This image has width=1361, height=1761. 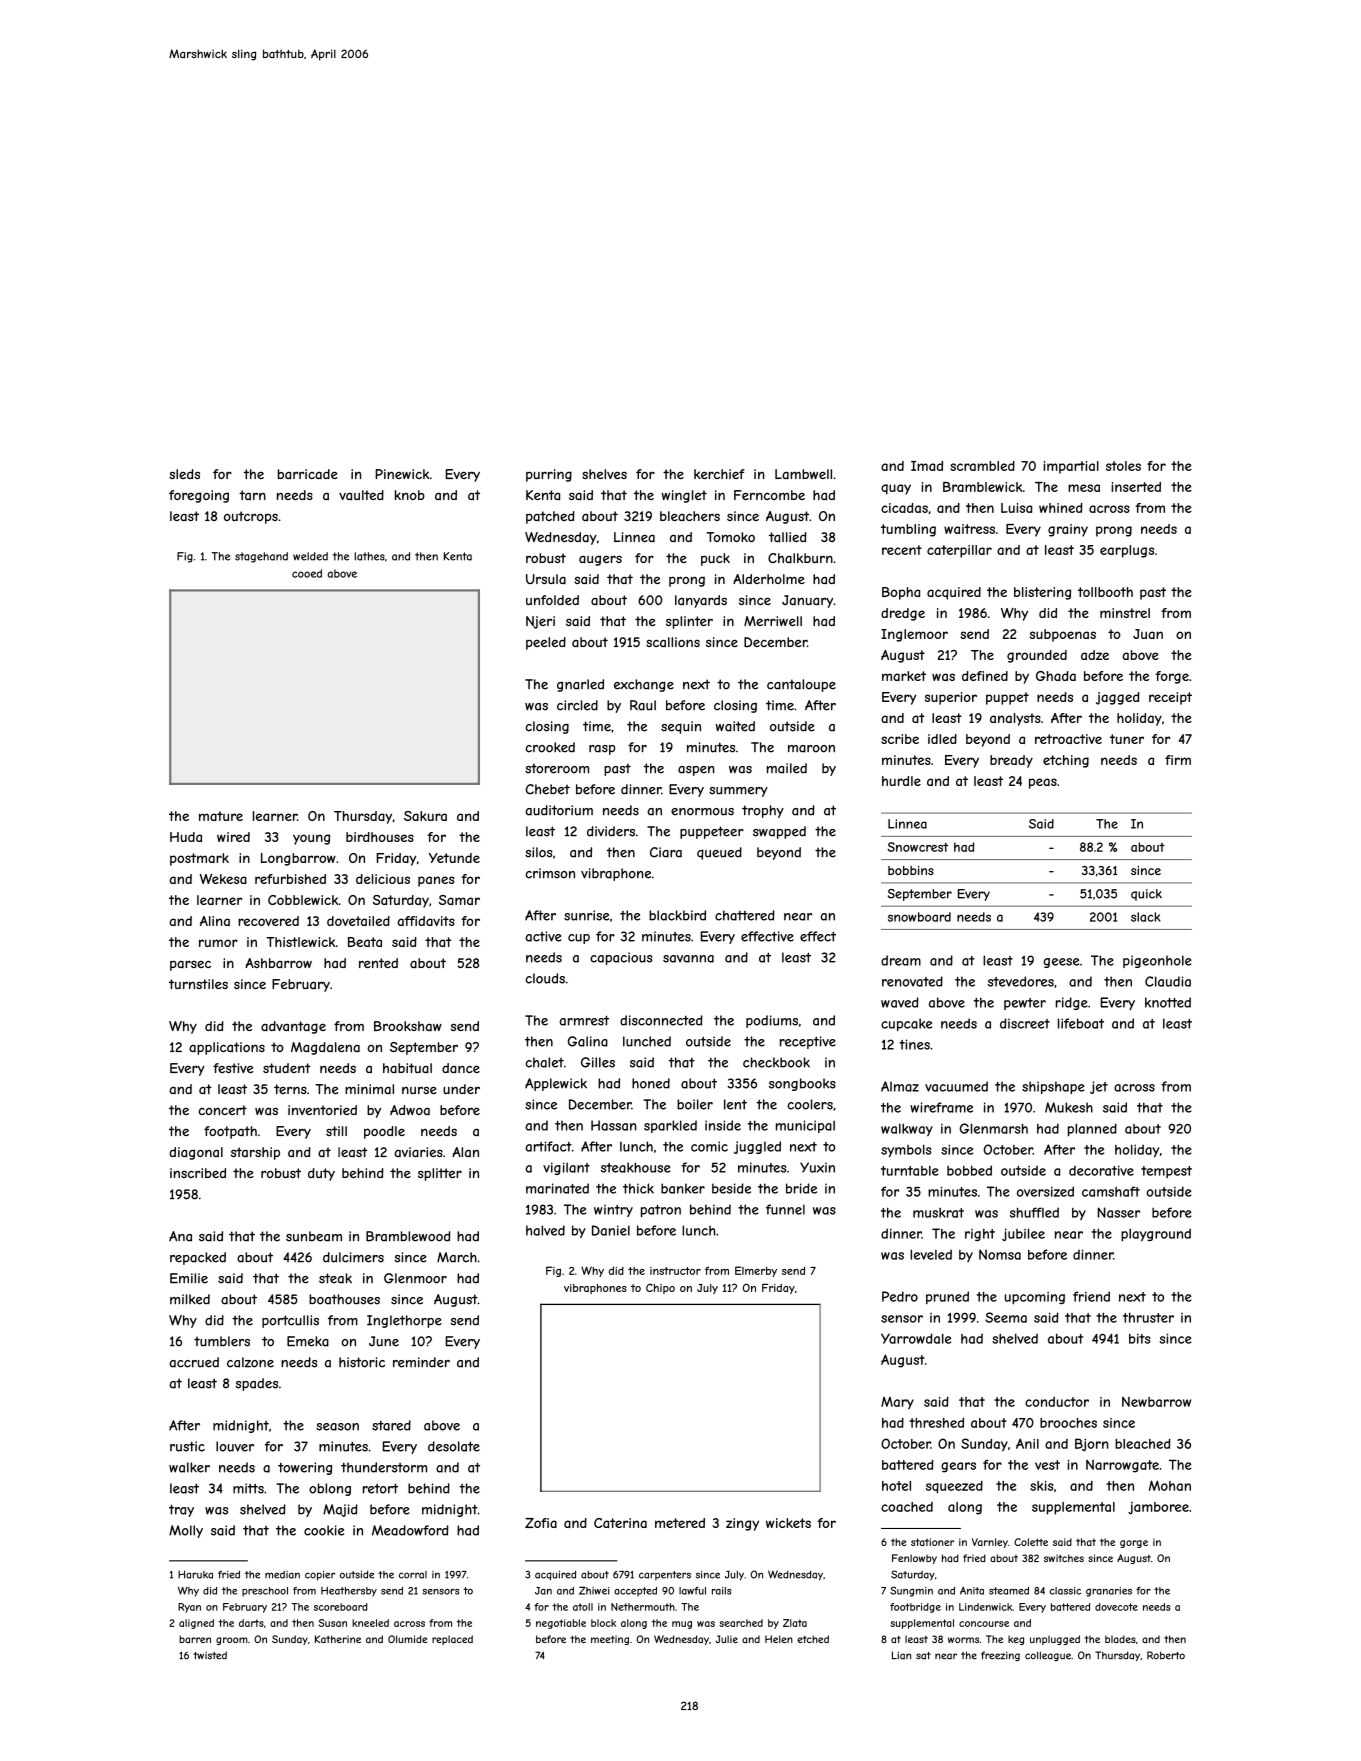 I want to click on impartial, so click(x=1071, y=467).
